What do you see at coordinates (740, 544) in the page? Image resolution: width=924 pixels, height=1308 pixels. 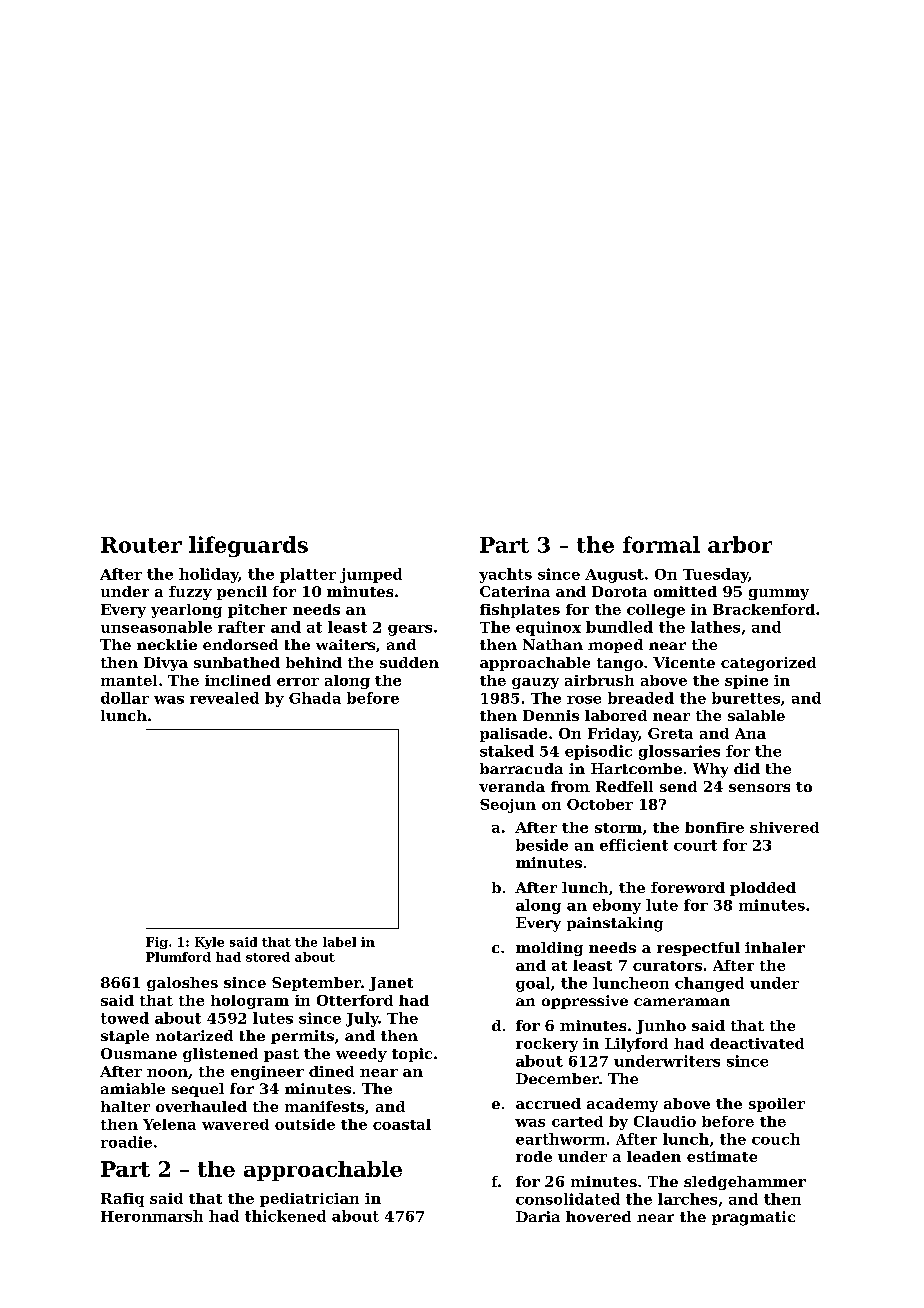 I see `arbor` at bounding box center [740, 544].
